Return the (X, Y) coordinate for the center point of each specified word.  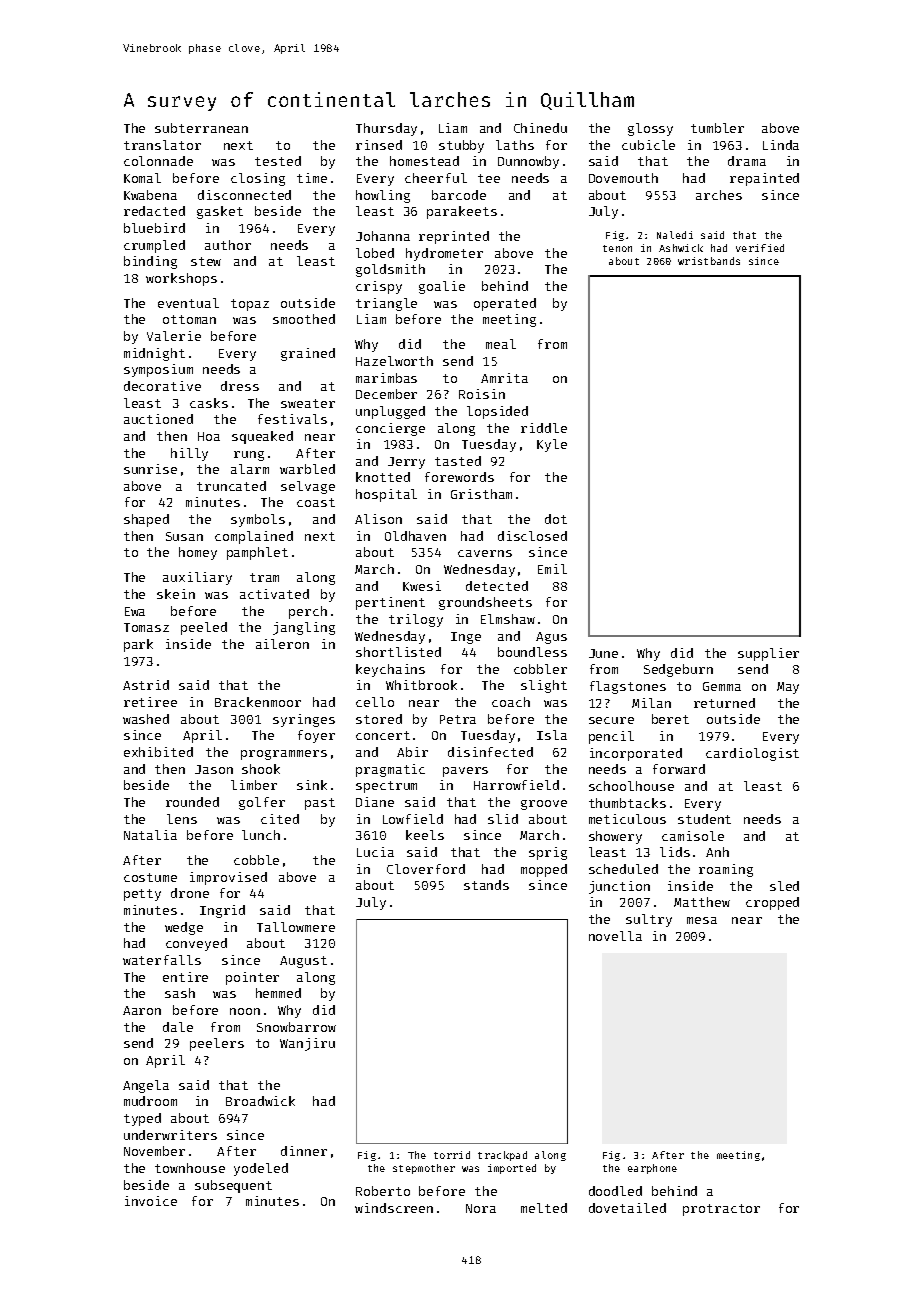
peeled (204, 628)
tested (278, 161)
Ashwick (681, 248)
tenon (617, 248)
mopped (544, 870)
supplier (768, 654)
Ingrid (222, 911)
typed (142, 1119)
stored (379, 719)
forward (679, 769)
